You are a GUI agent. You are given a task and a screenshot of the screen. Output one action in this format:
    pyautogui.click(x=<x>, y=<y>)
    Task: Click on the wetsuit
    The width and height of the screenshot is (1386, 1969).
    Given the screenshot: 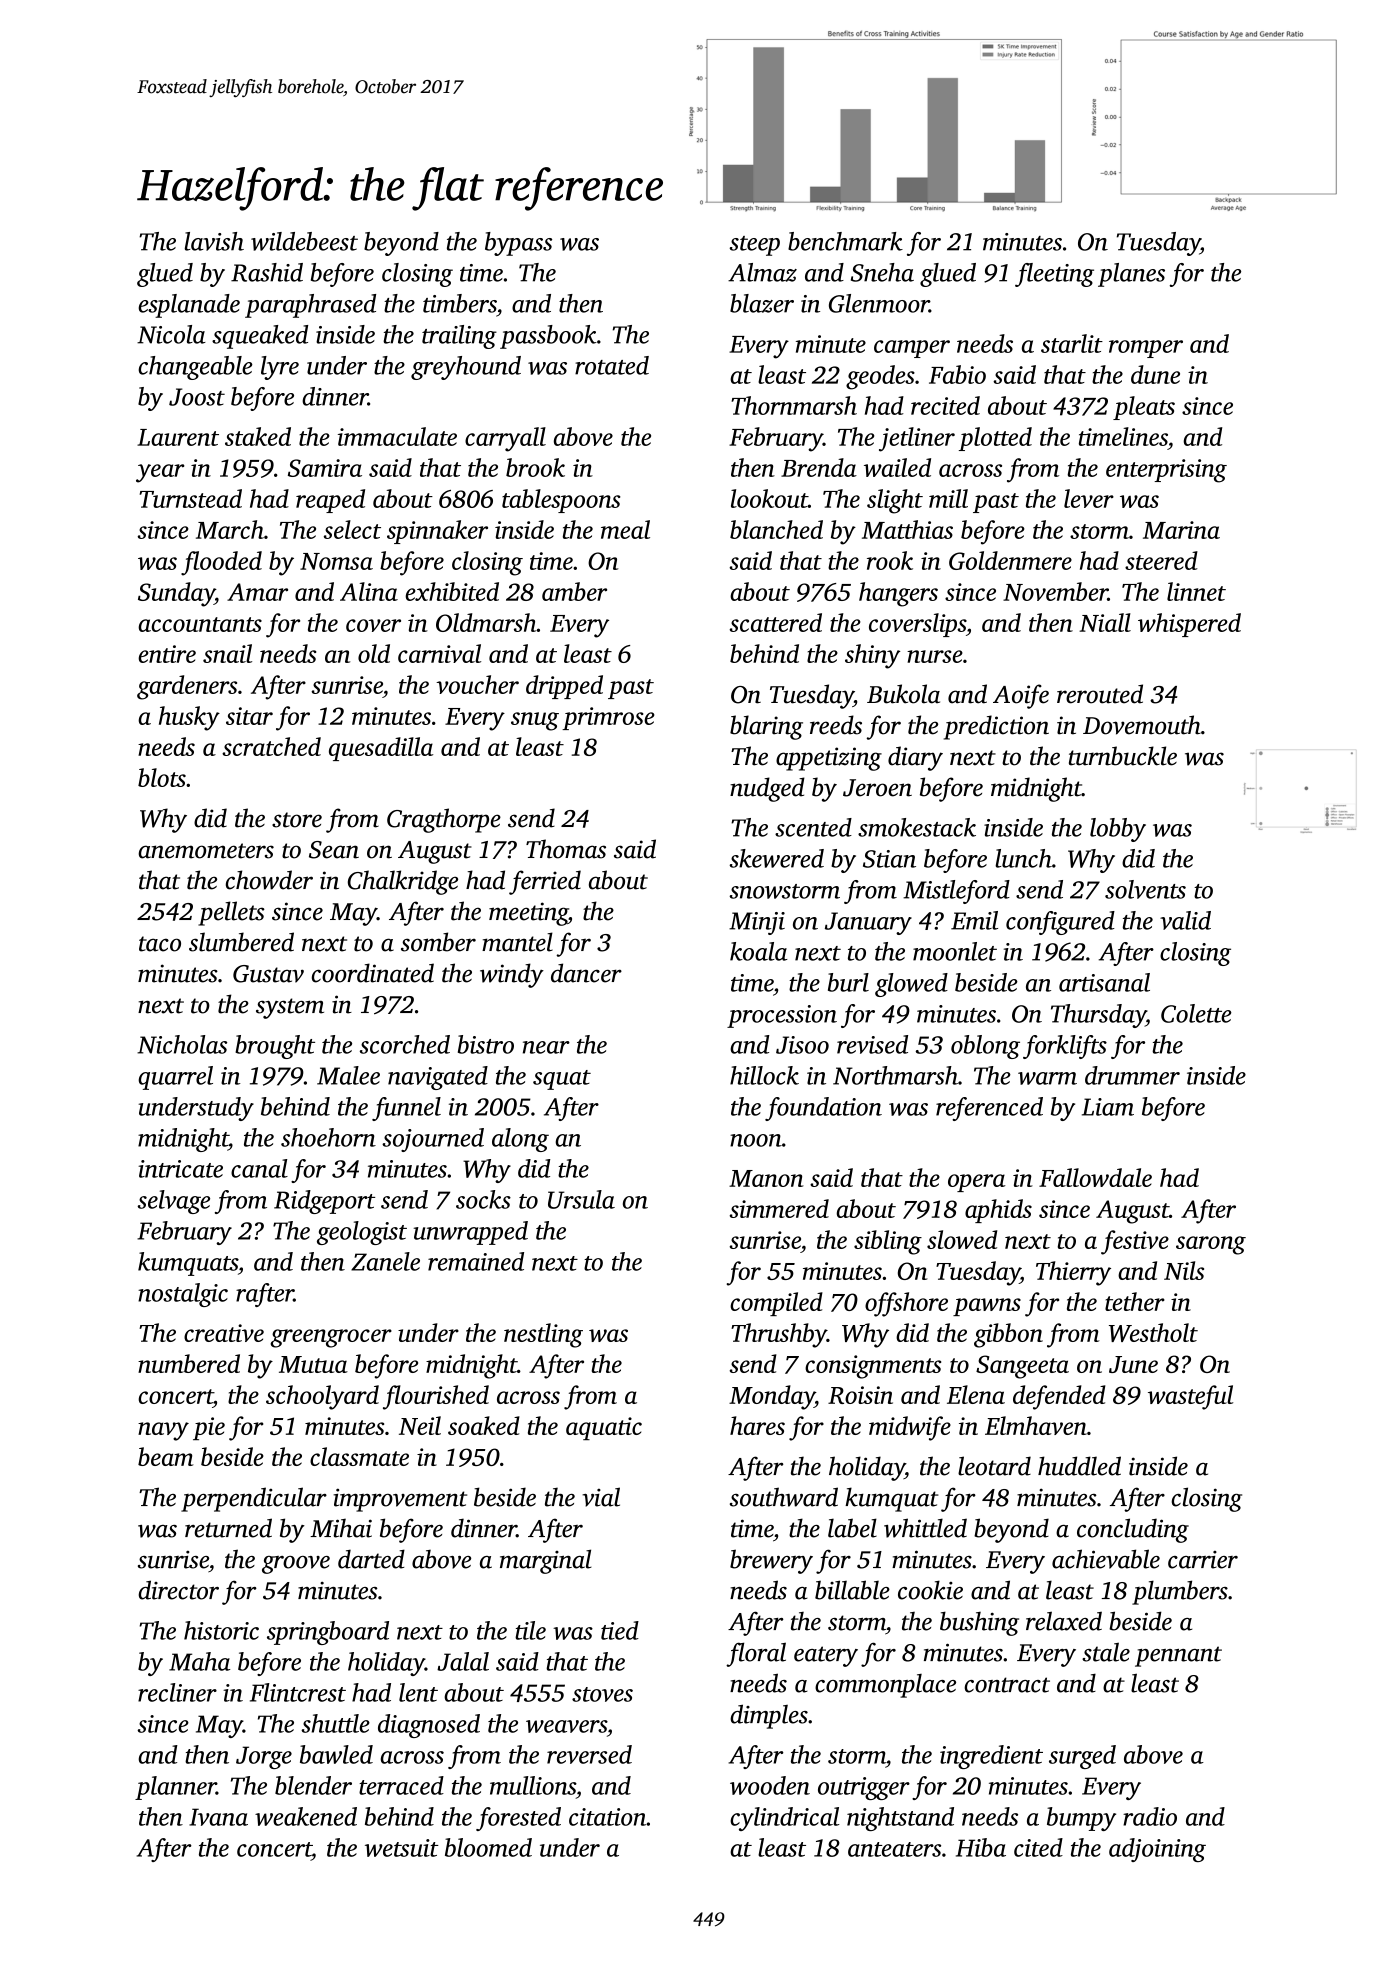 What is the action you would take?
    pyautogui.click(x=402, y=1848)
